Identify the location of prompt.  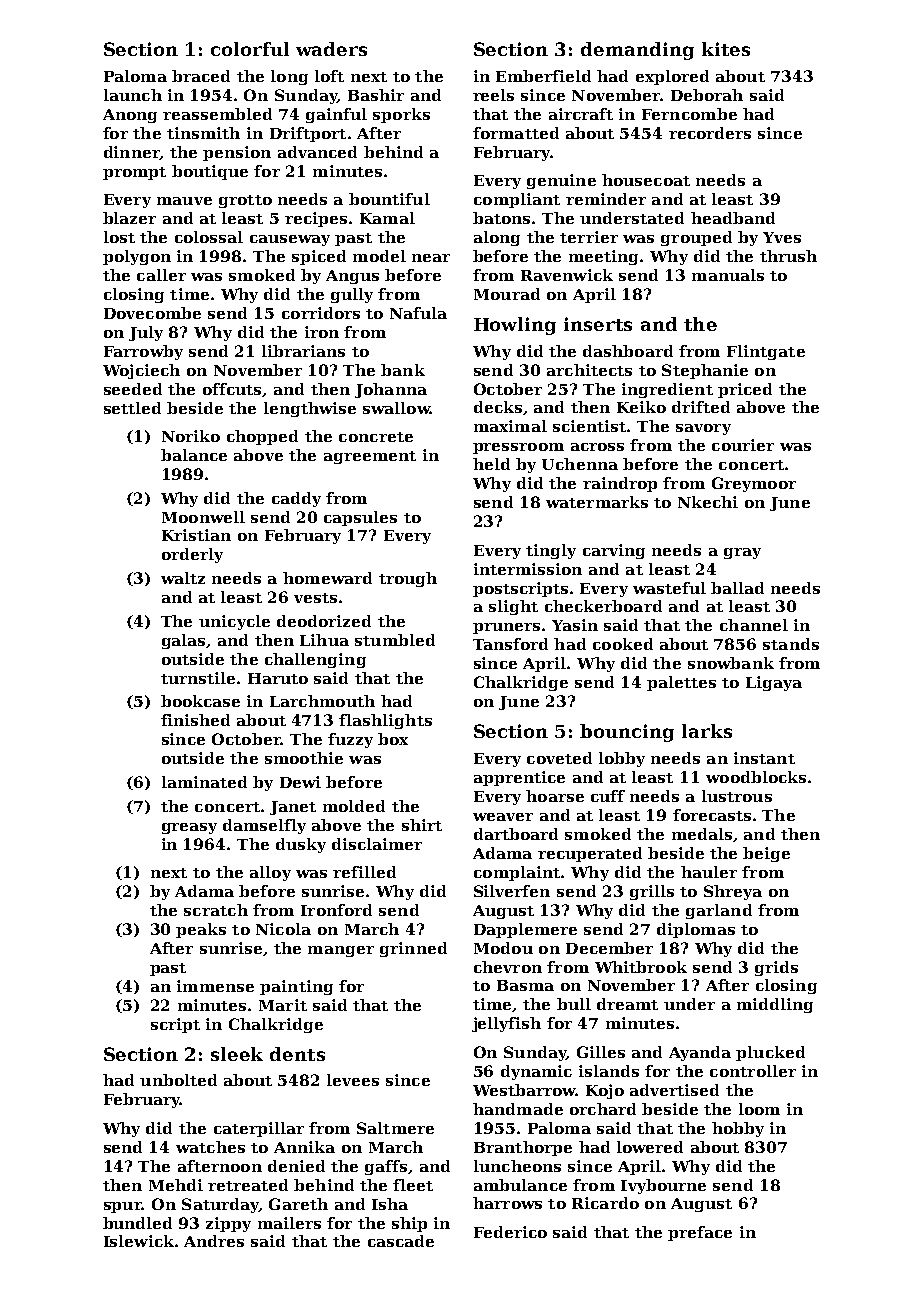
(134, 173).
